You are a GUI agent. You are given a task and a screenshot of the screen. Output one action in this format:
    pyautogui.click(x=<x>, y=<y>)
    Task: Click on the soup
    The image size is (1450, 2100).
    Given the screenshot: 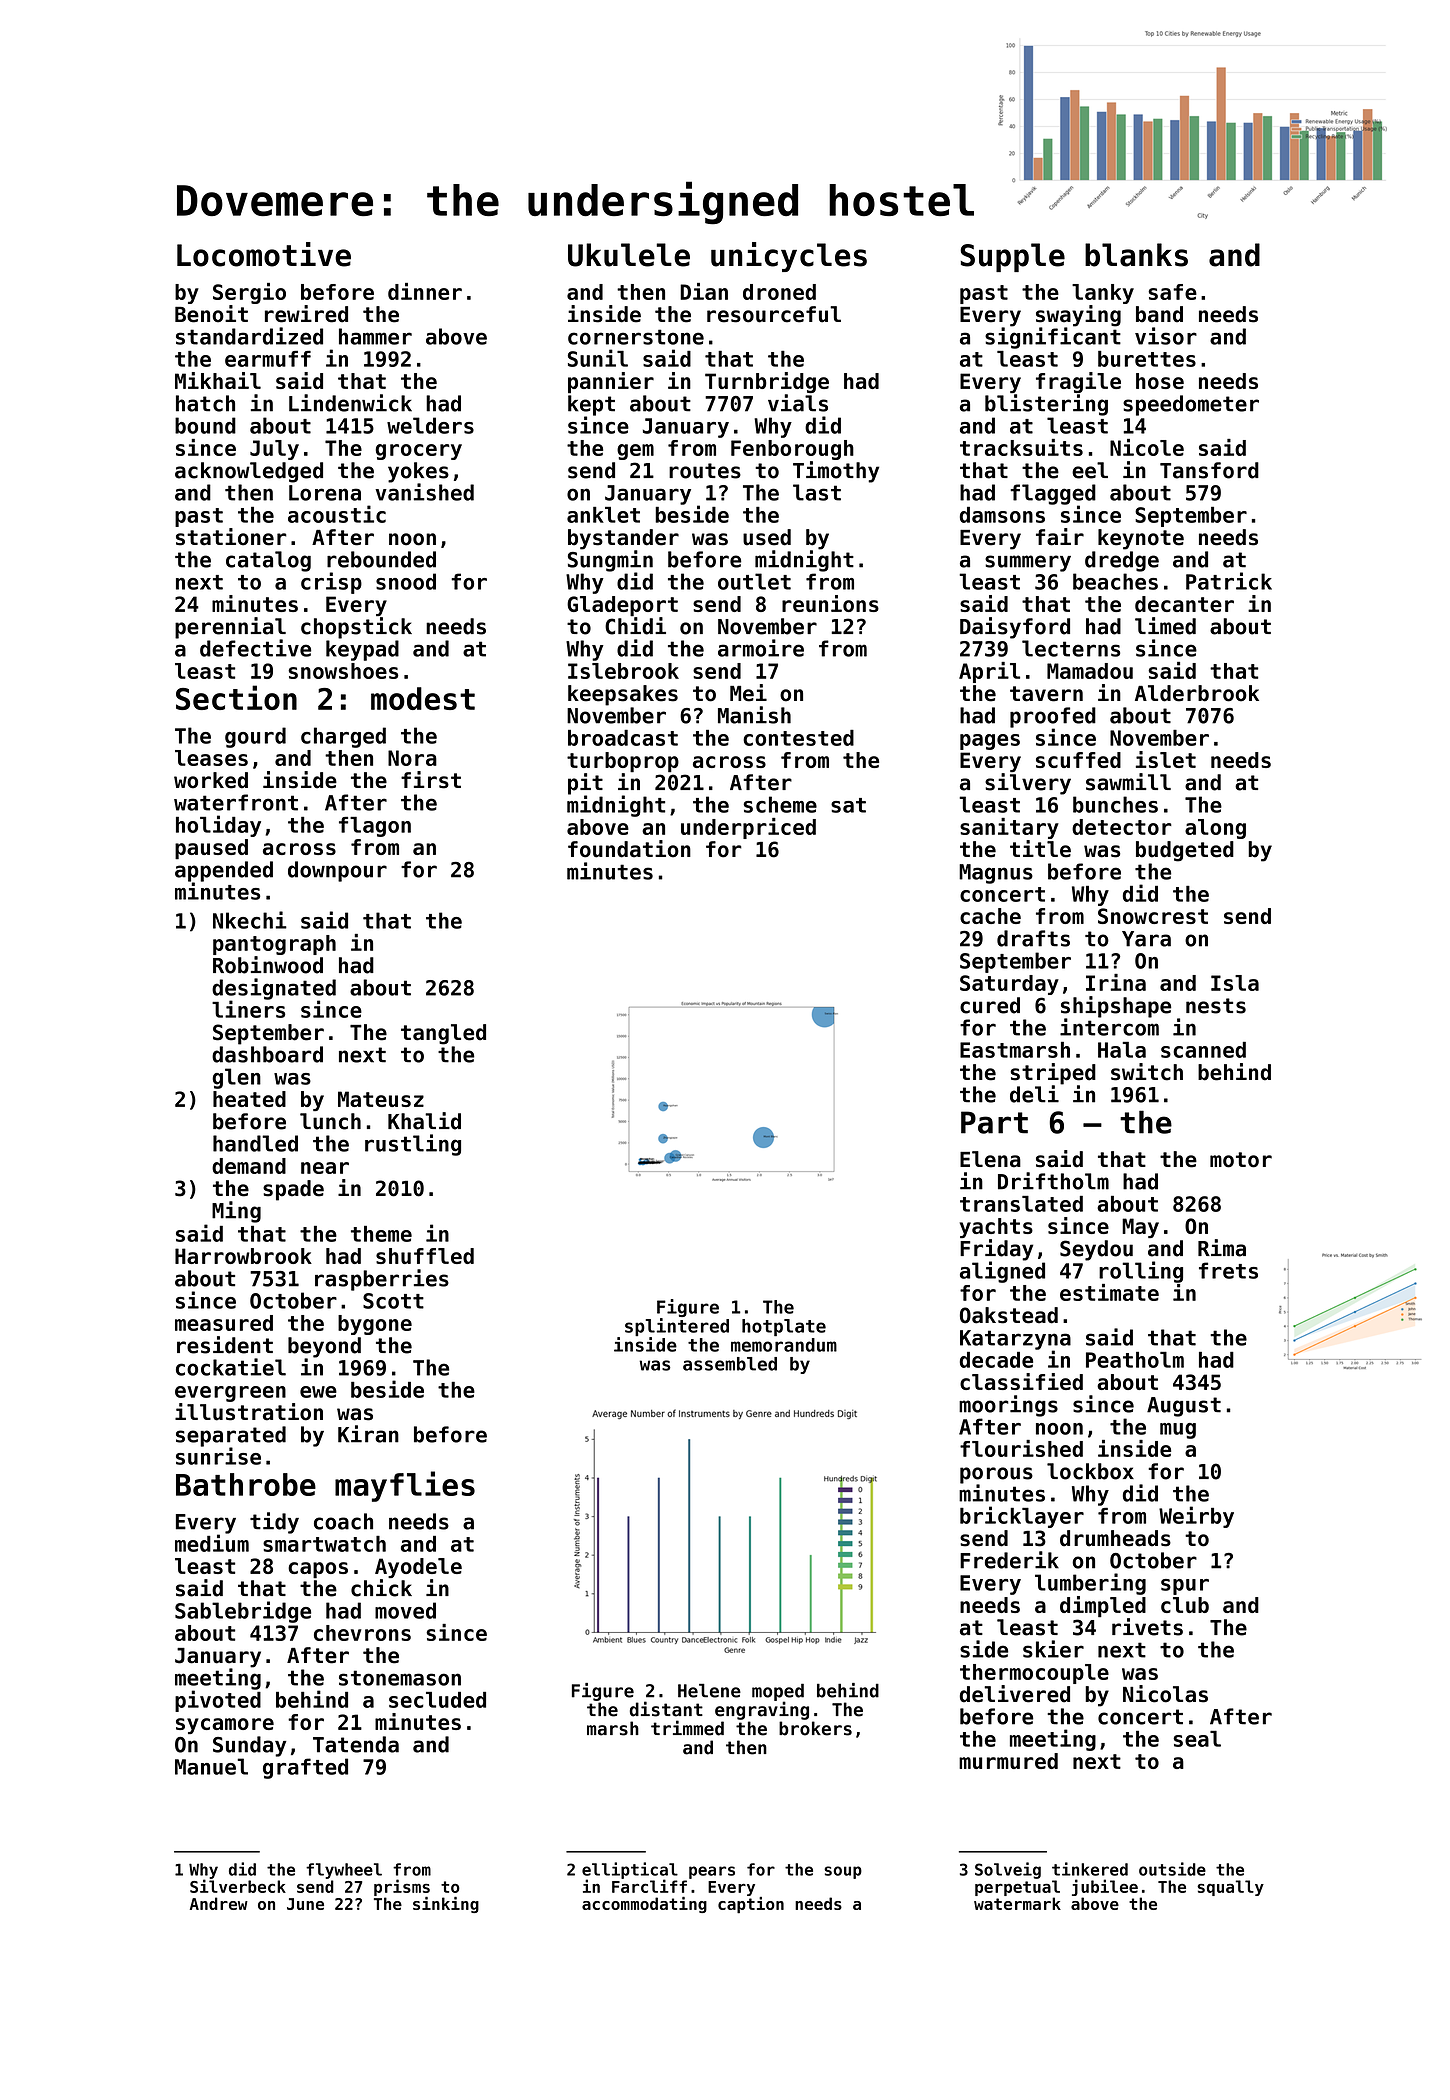 What is the action you would take?
    pyautogui.click(x=843, y=1872)
